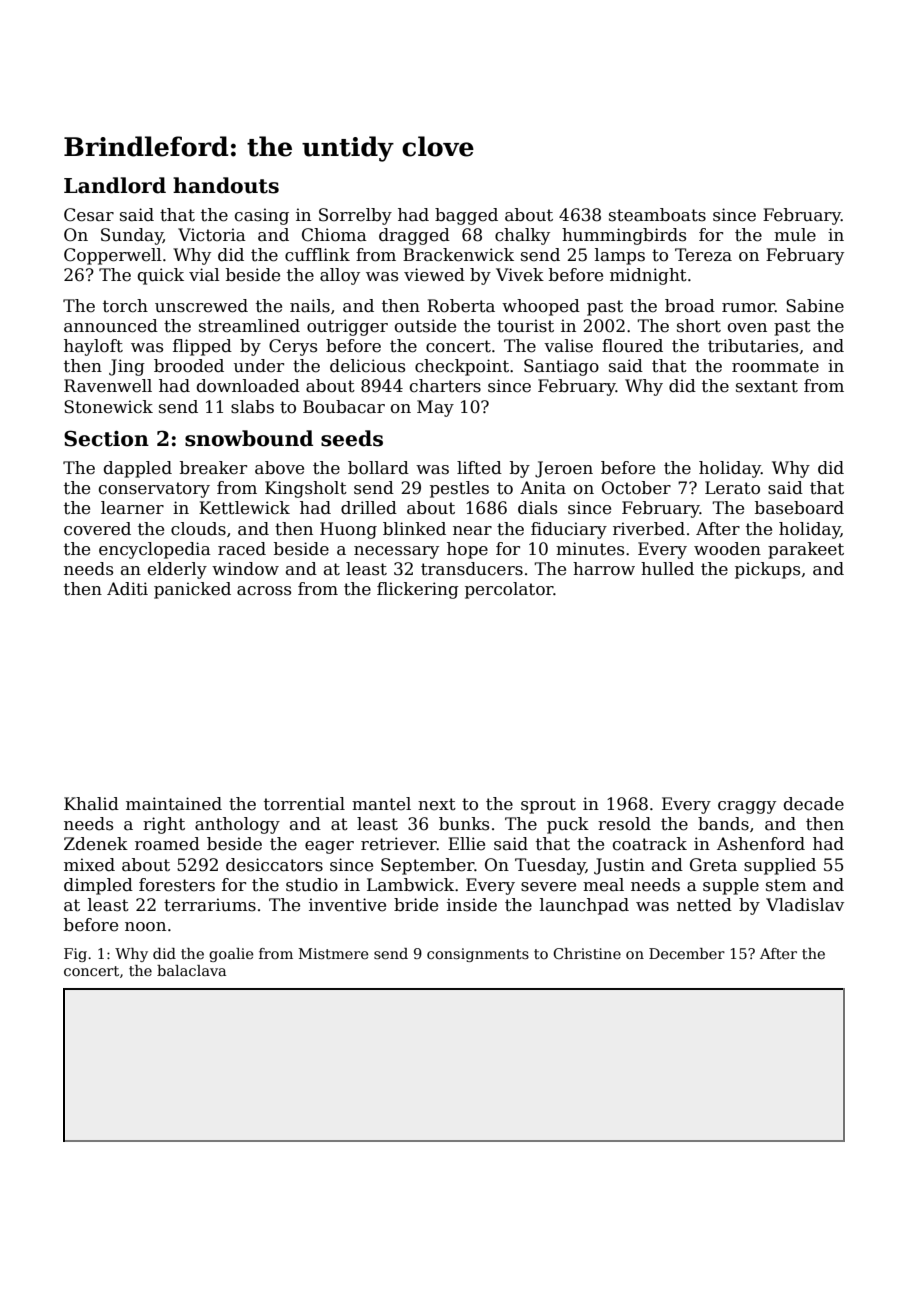  Describe the element at coordinates (210, 905) in the image. I see `terrariums` at that location.
